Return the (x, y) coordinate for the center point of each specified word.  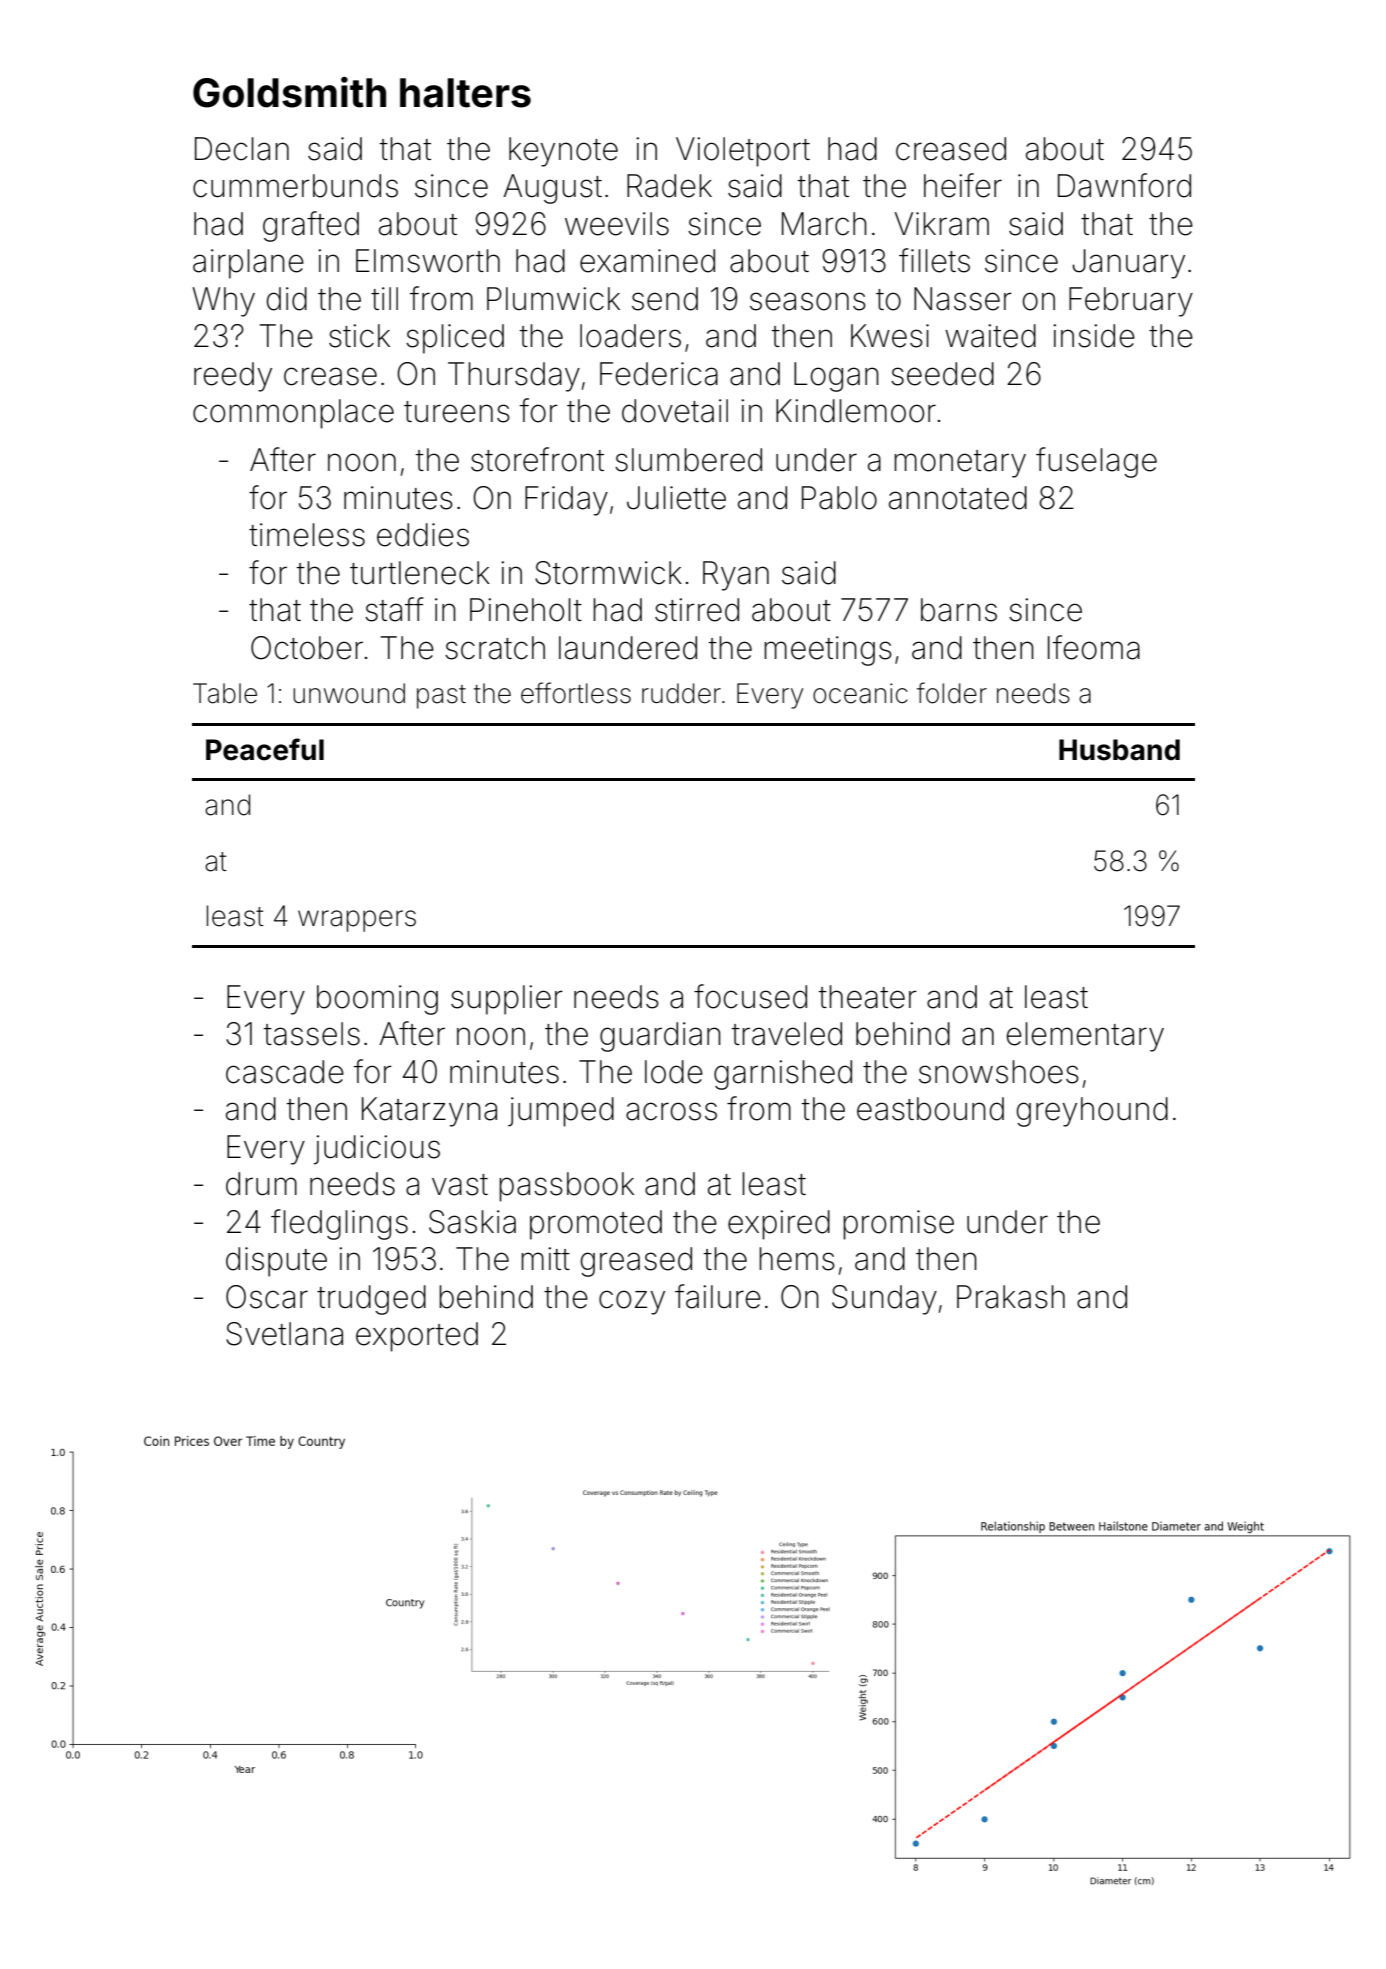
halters (465, 93)
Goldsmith (289, 92)
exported (417, 1337)
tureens (457, 412)
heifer (963, 185)
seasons (808, 301)
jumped (561, 1112)
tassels (312, 1034)
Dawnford (1124, 185)
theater (868, 997)
